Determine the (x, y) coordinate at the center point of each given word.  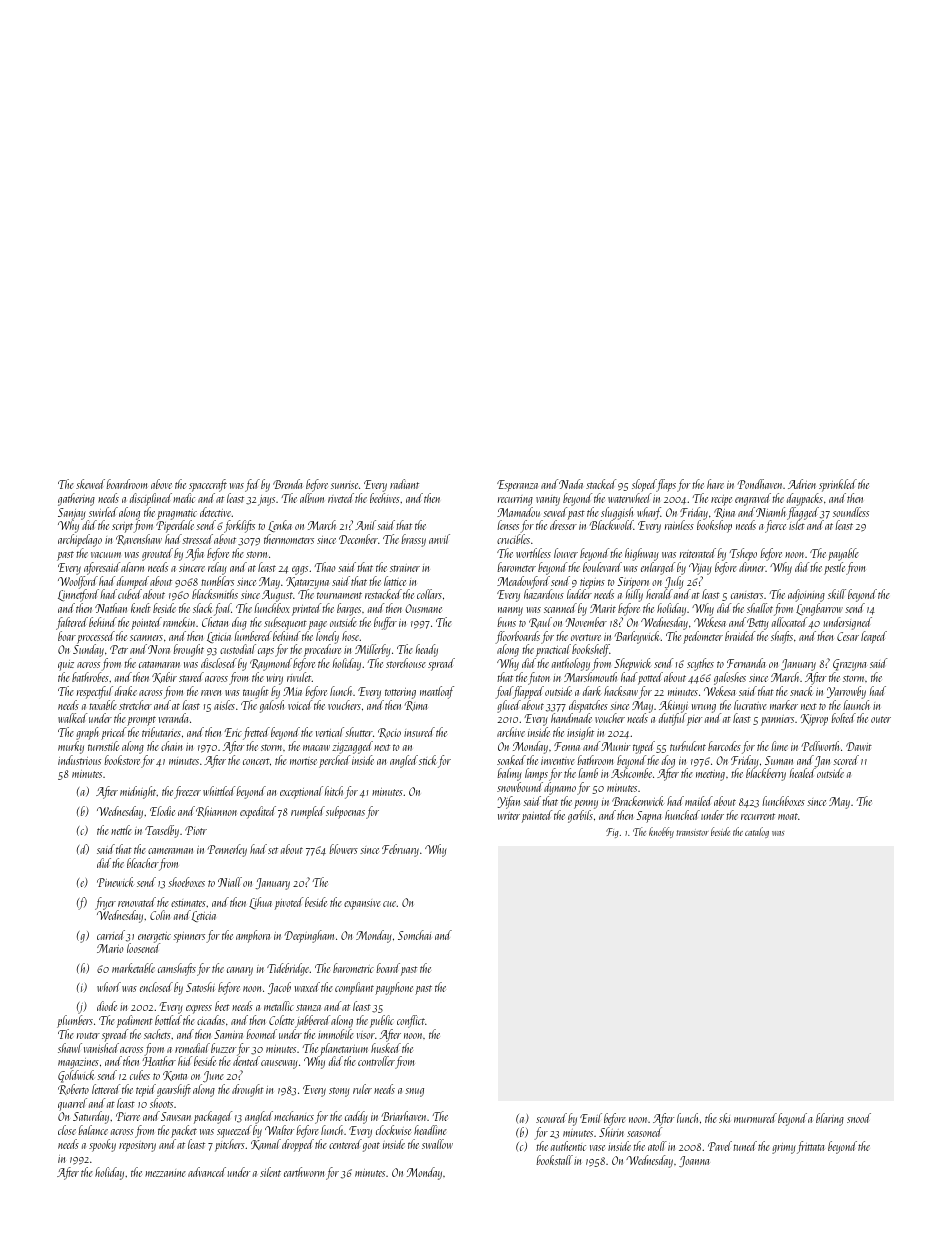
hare (715, 484)
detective (216, 512)
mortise (303, 761)
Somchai (414, 935)
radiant (404, 484)
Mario (110, 948)
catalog (757, 832)
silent (270, 1172)
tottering (400, 693)
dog (668, 761)
